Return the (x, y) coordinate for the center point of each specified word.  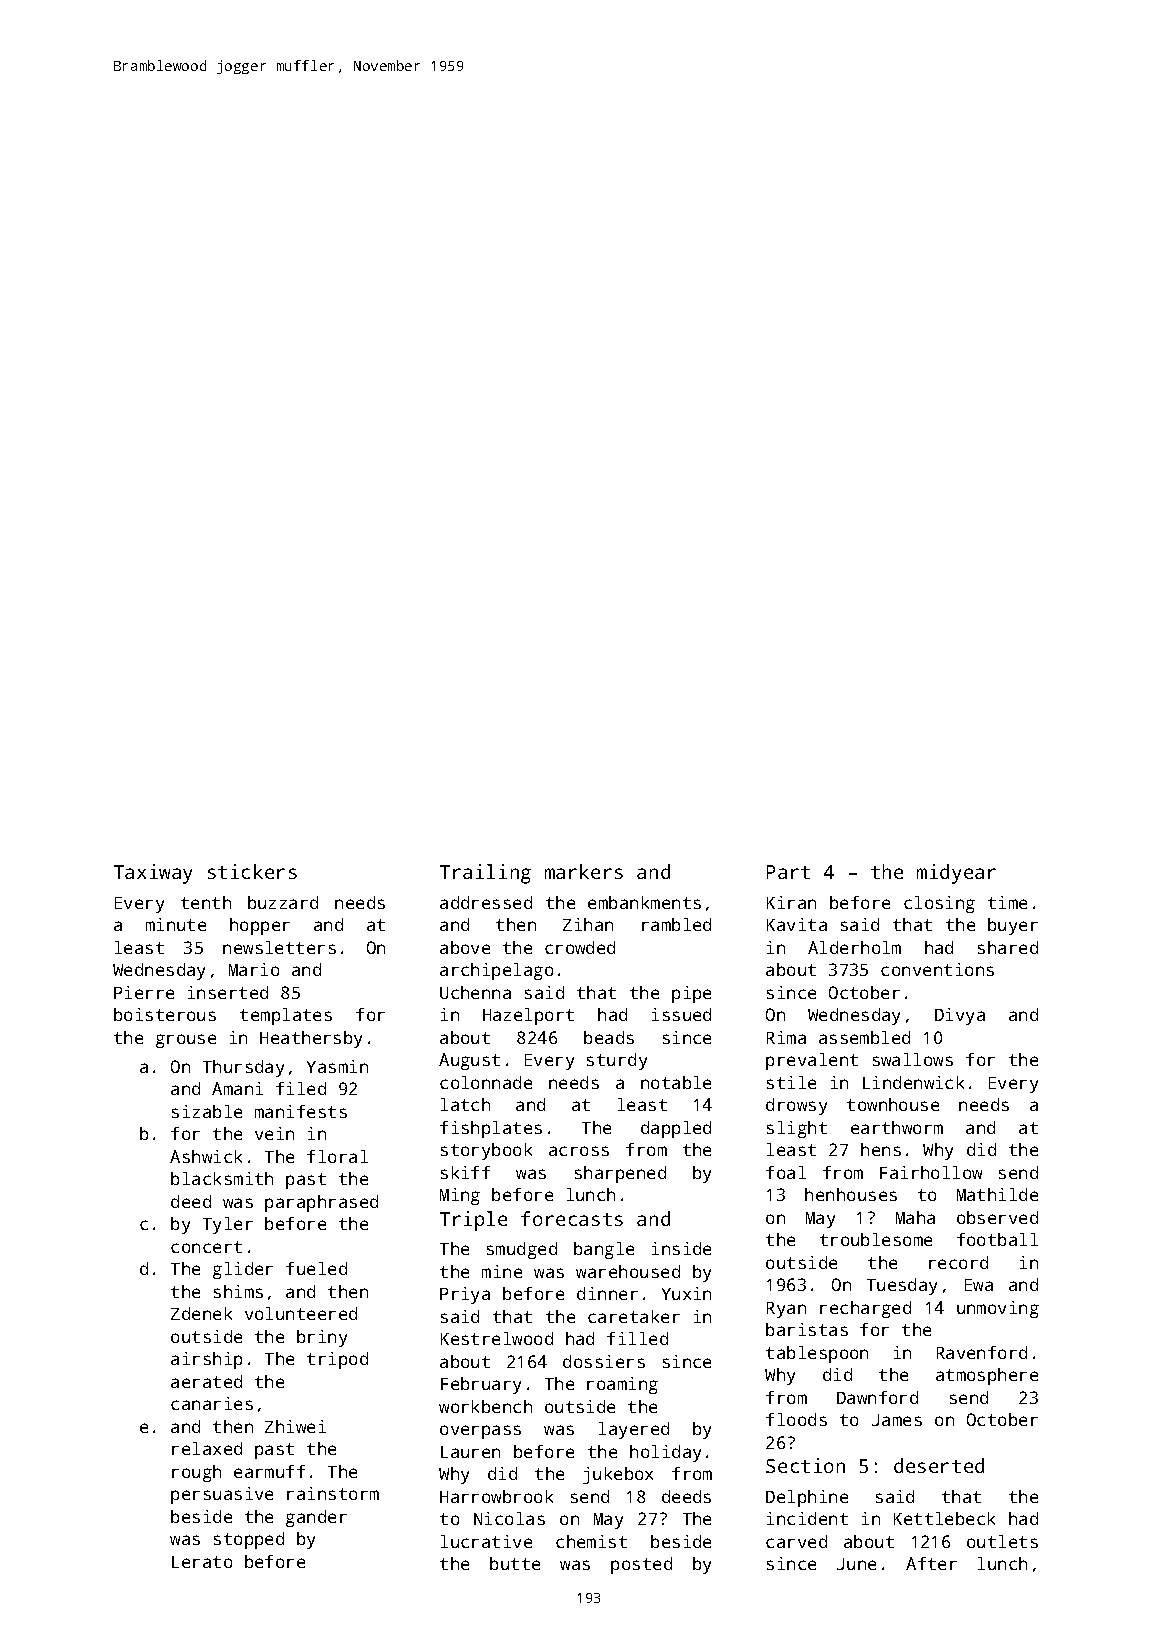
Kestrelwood (497, 1338)
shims (238, 1291)
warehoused (628, 1271)
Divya (960, 1016)
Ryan (786, 1310)
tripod (337, 1360)
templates (286, 1016)
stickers (252, 871)
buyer (1013, 926)
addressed (486, 902)
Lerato (202, 1562)
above (465, 947)
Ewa (979, 1285)
